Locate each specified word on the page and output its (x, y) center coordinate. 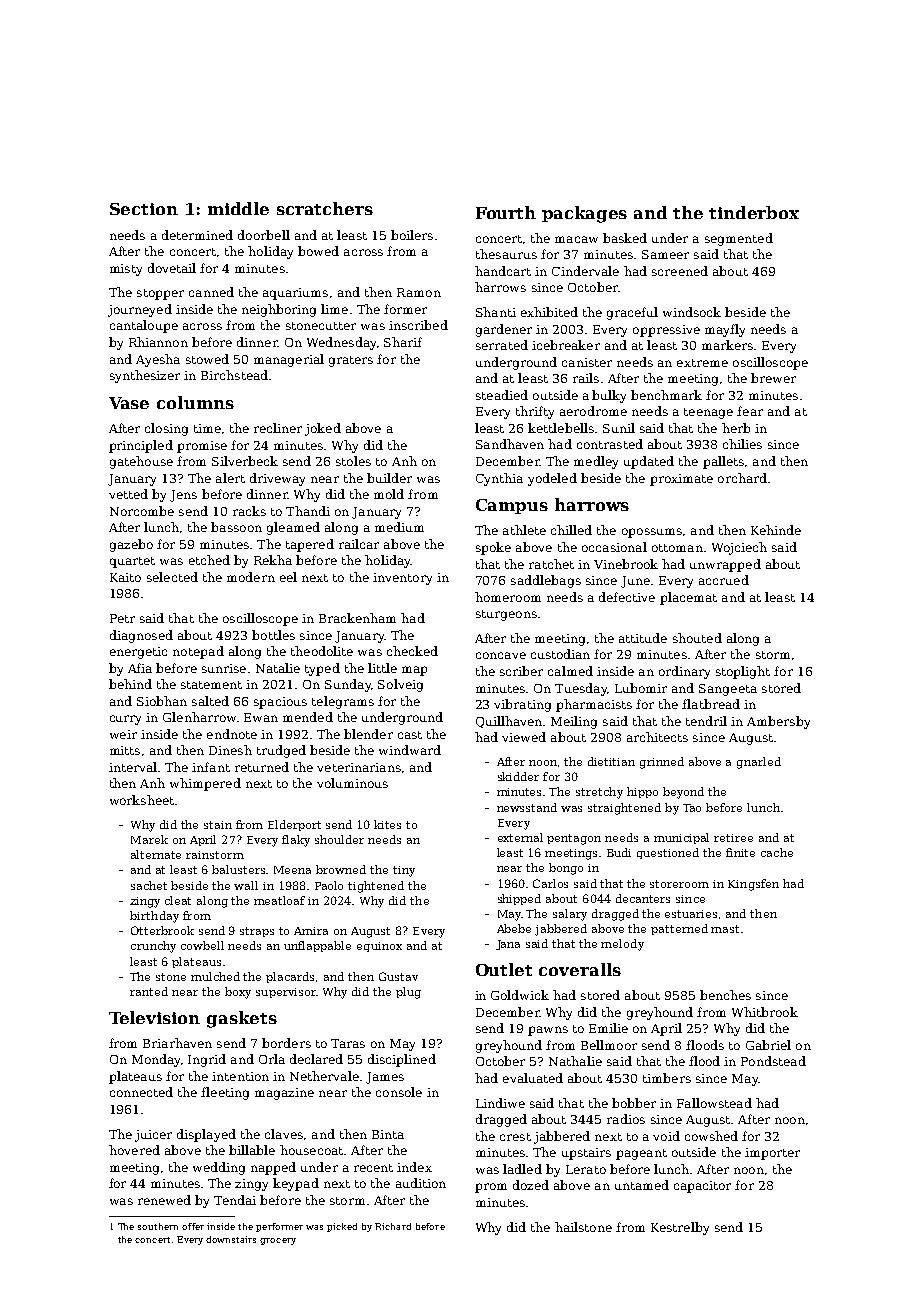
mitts (125, 750)
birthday (154, 917)
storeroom (679, 884)
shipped (519, 899)
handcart (503, 271)
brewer (773, 378)
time (207, 428)
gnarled (759, 763)
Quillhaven (509, 722)
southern (158, 1226)
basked (625, 238)
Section (144, 209)
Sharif (403, 342)
